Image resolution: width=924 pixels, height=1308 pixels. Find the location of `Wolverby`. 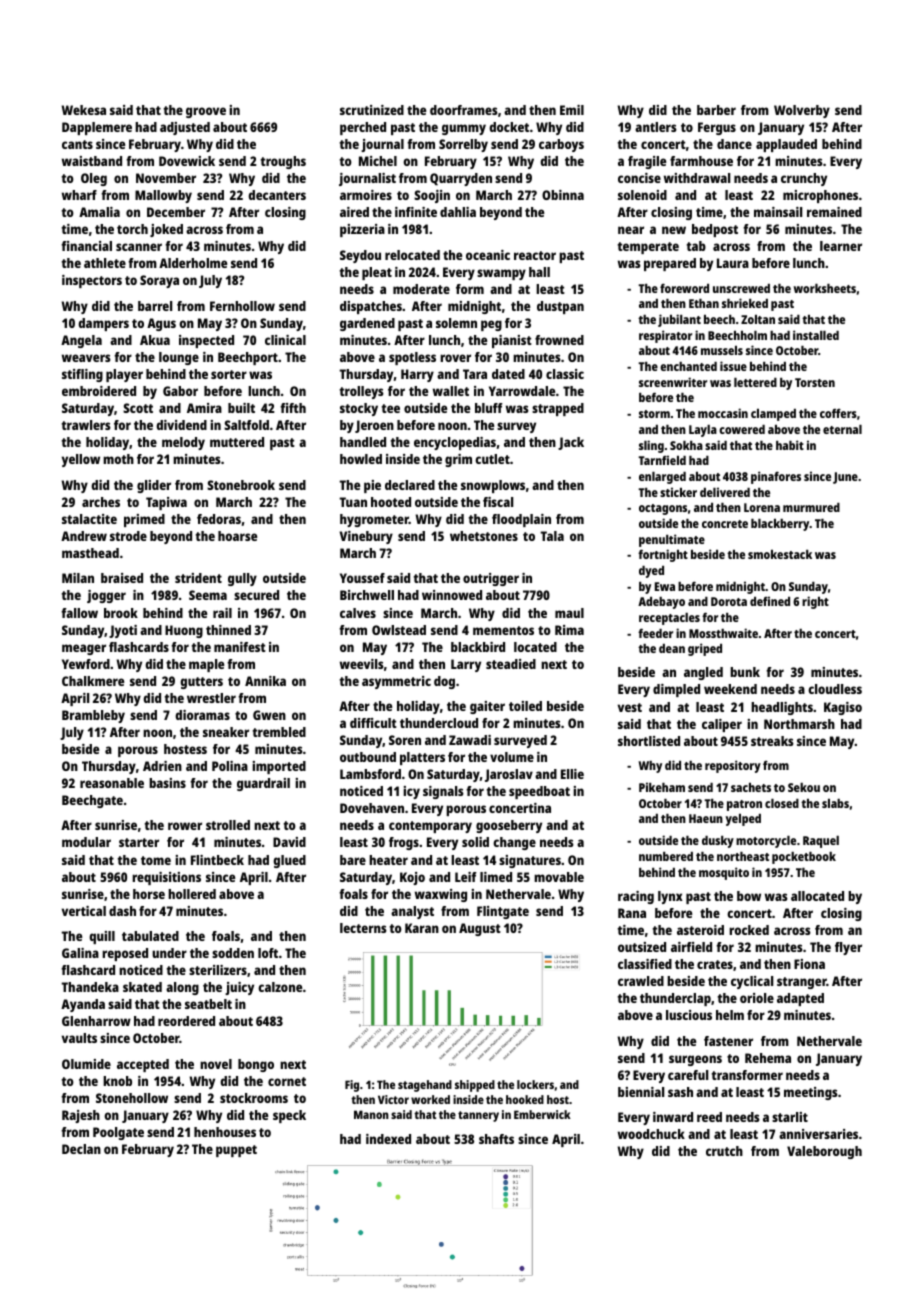

Wolverby is located at coordinates (802, 111).
